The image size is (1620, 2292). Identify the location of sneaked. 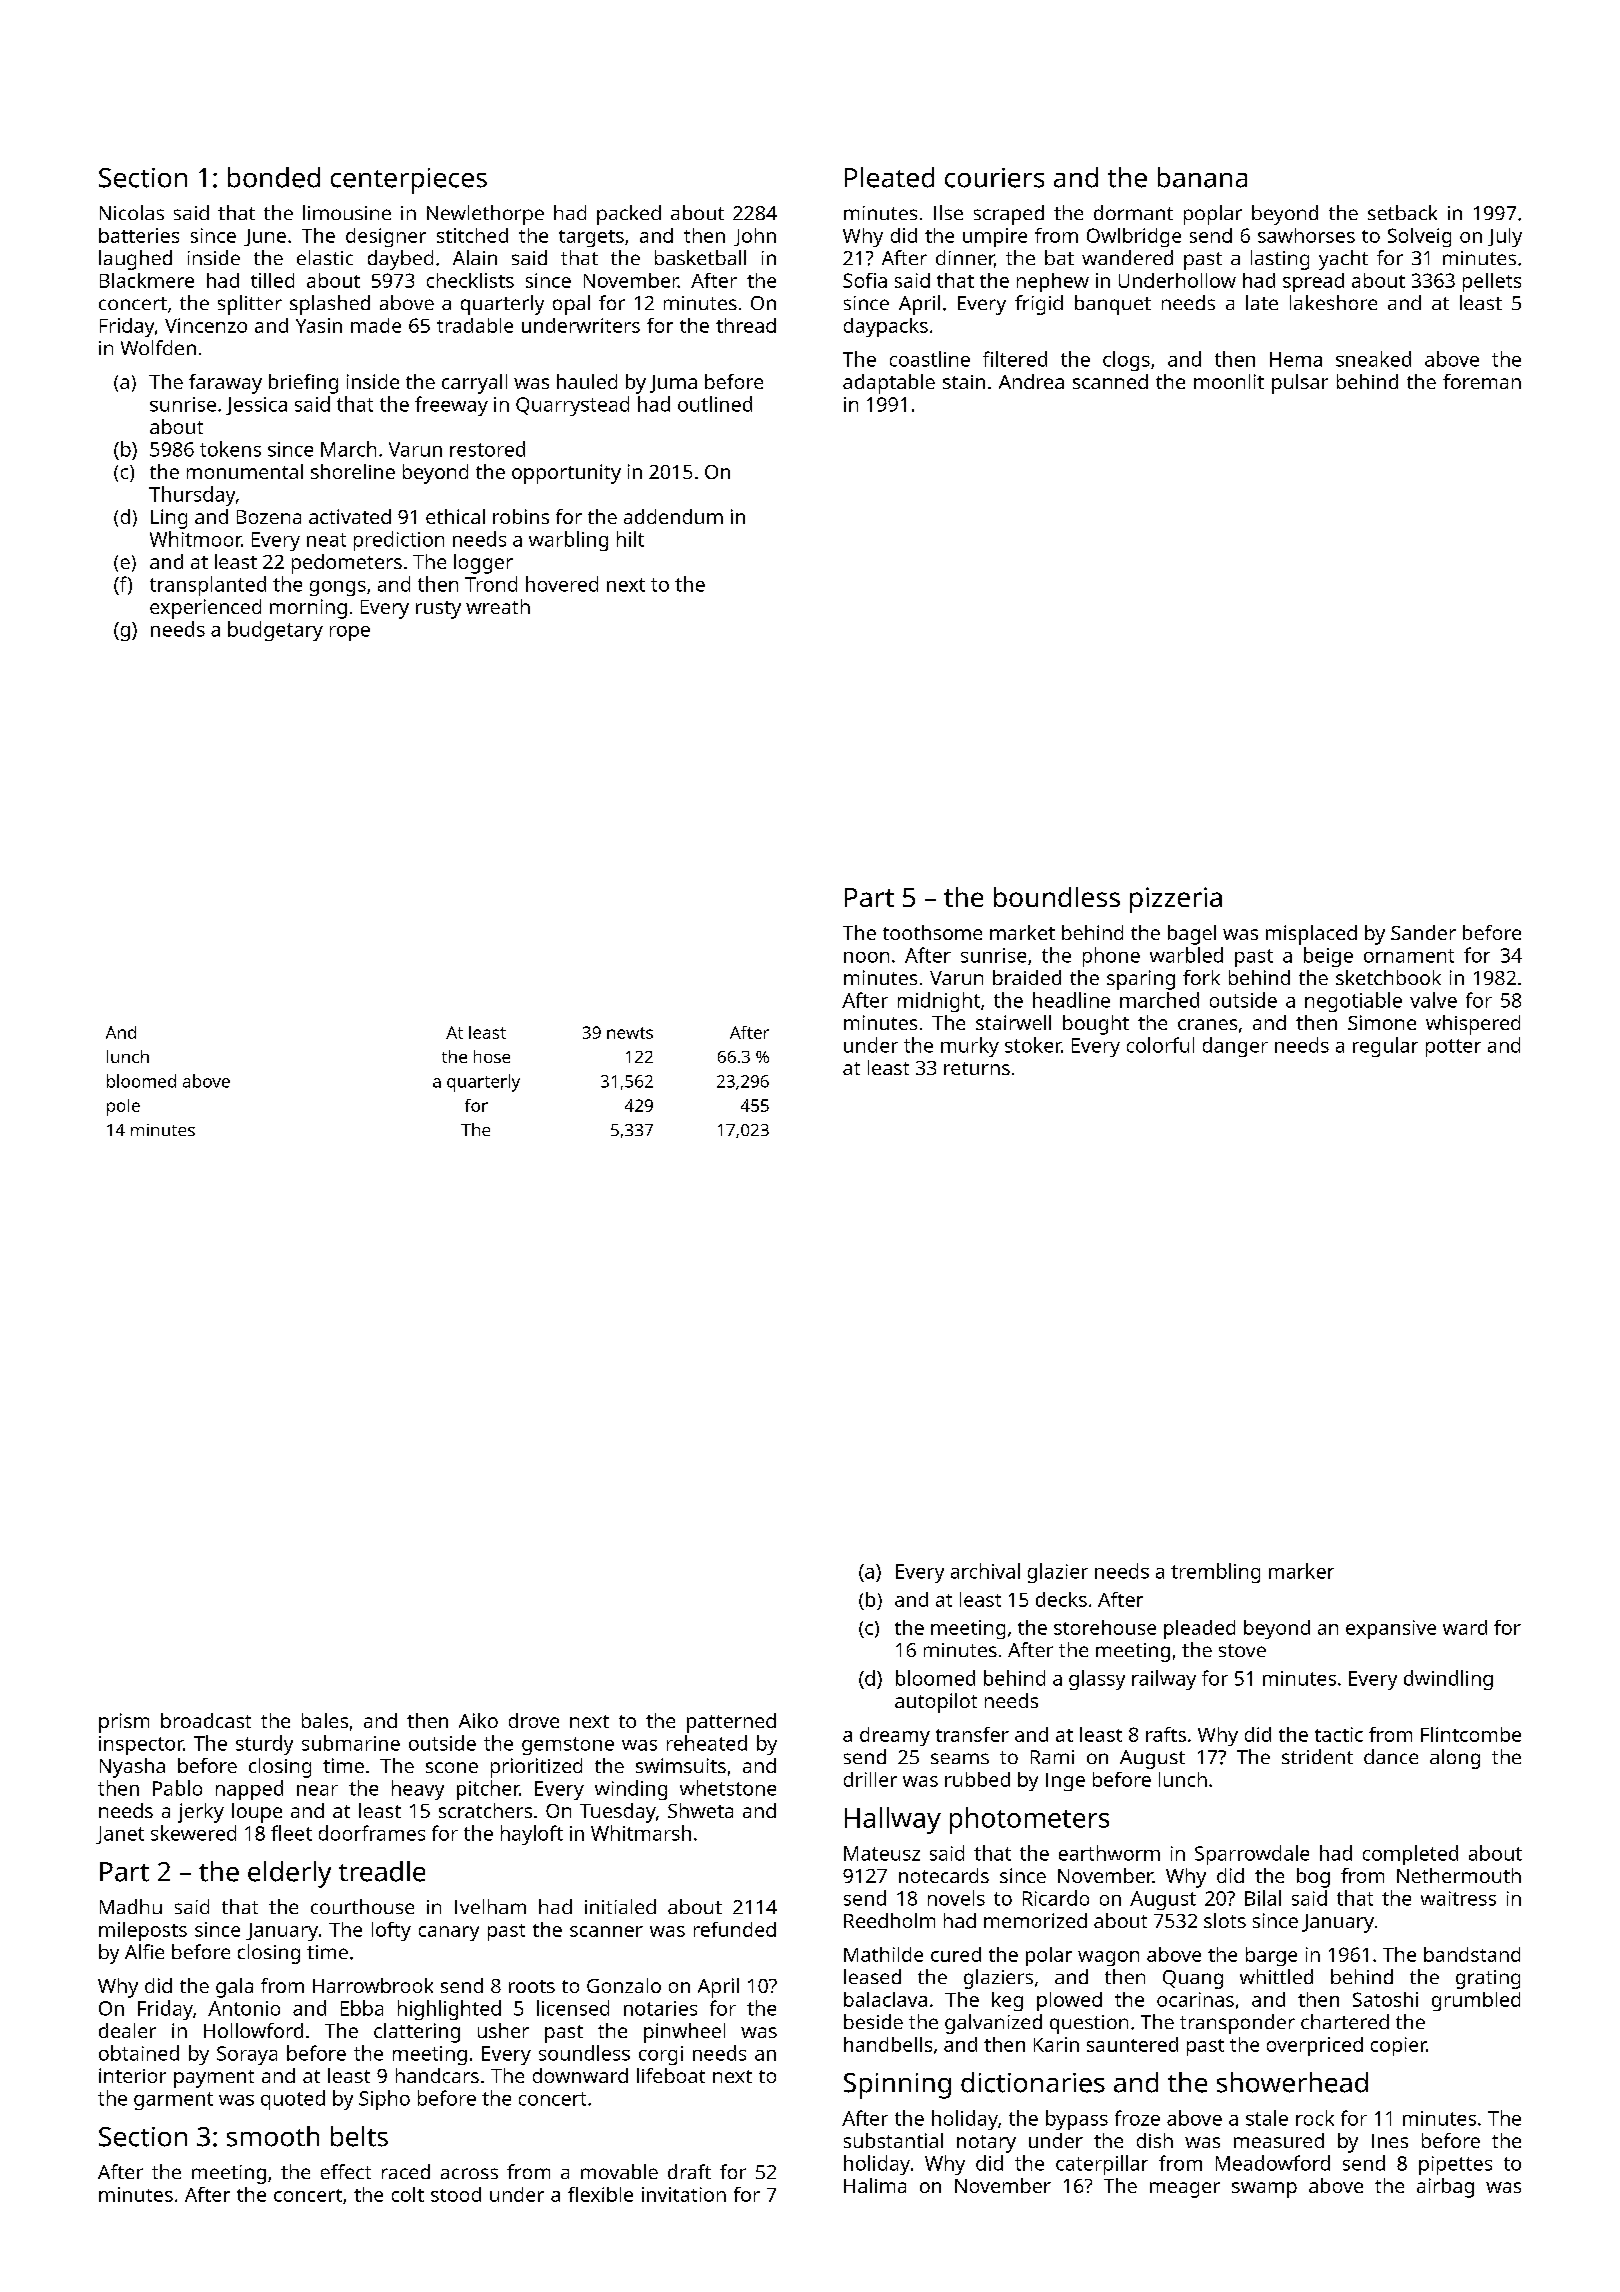
(1373, 359).
